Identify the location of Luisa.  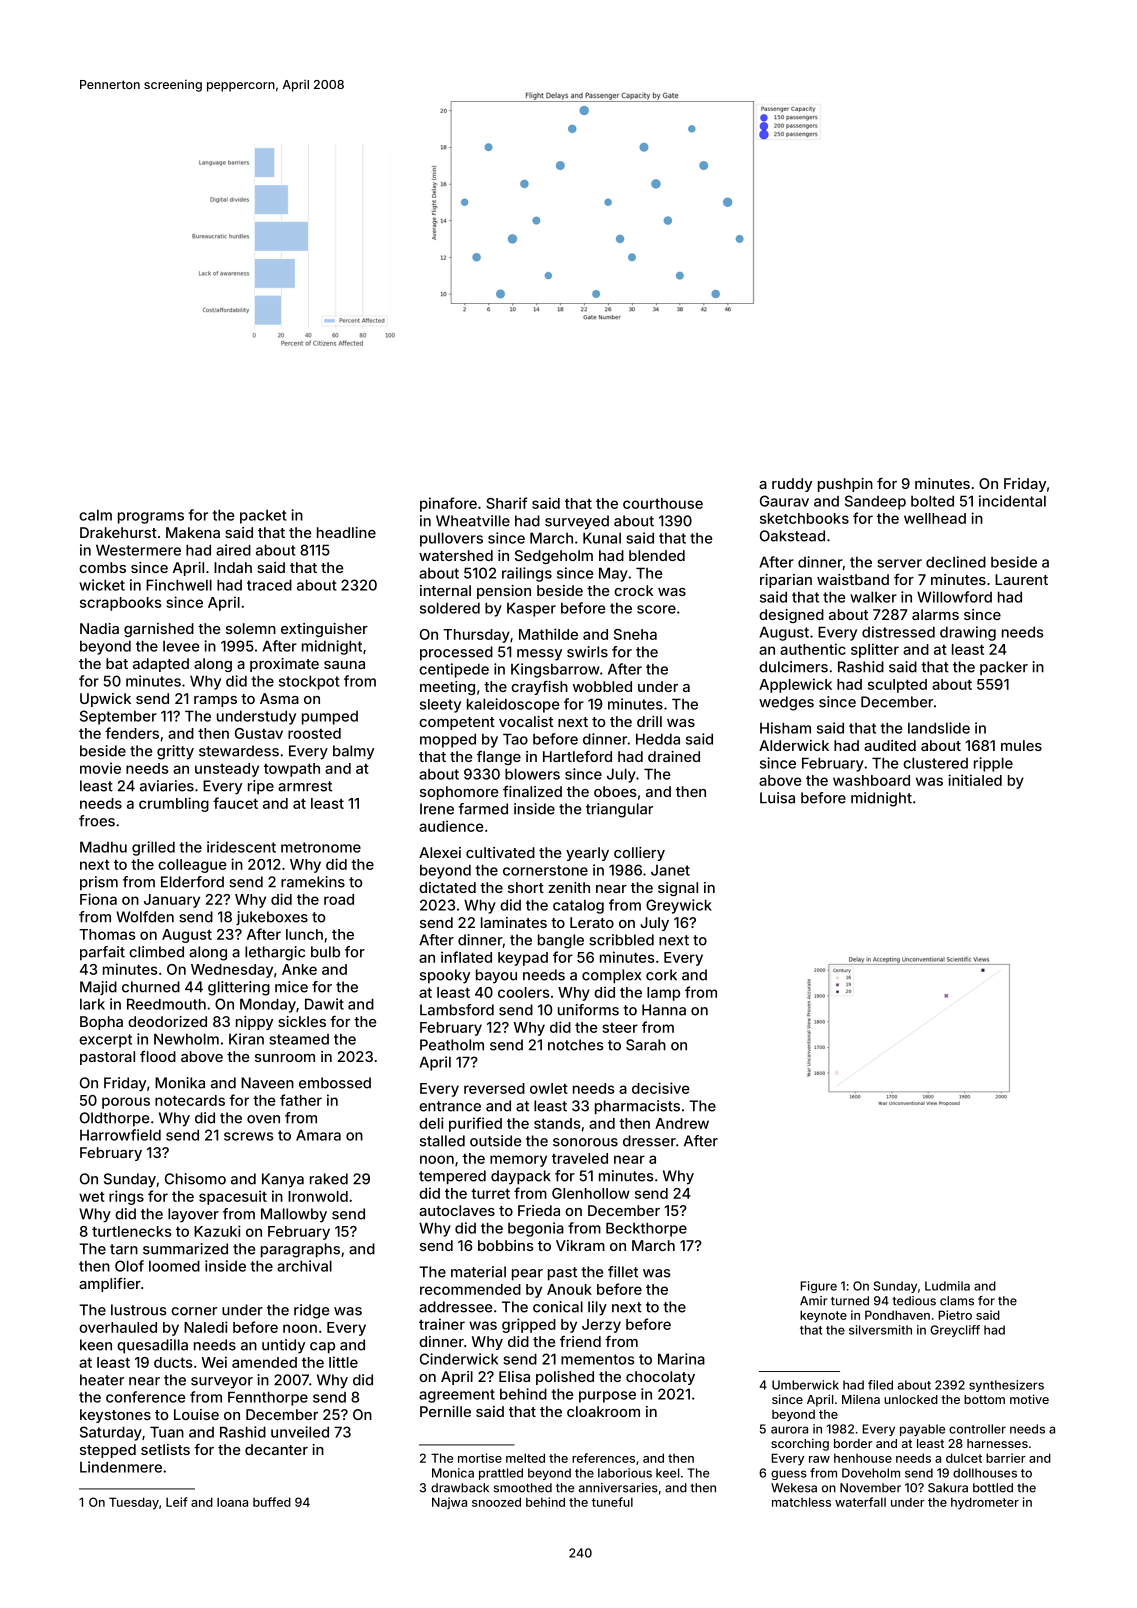
(777, 798).
